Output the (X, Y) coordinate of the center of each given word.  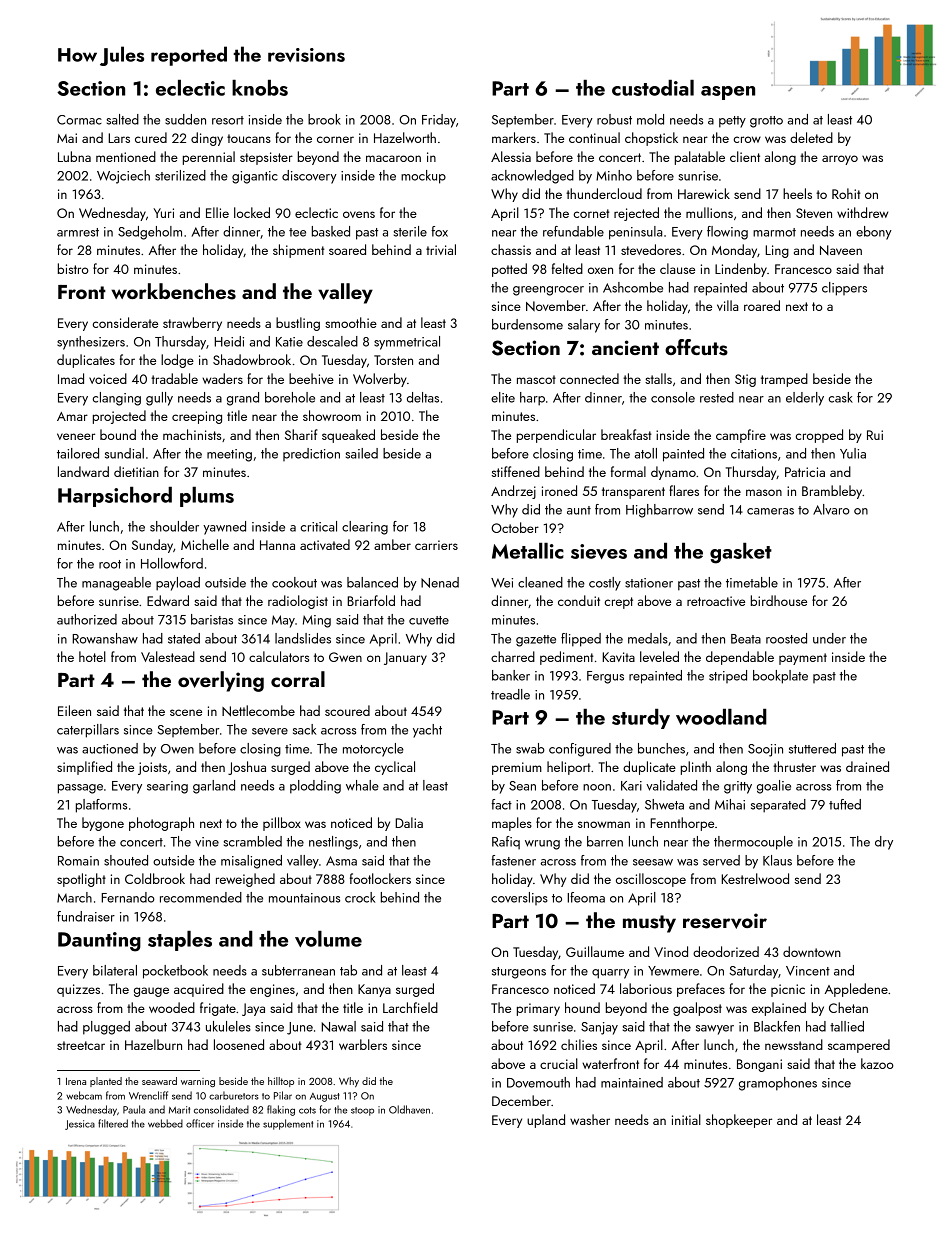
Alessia (511, 156)
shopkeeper (739, 1121)
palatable (700, 158)
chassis (511, 249)
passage (80, 789)
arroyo (840, 160)
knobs (260, 88)
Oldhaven (409, 1109)
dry (884, 843)
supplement (288, 1124)
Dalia (409, 822)
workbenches (173, 291)
